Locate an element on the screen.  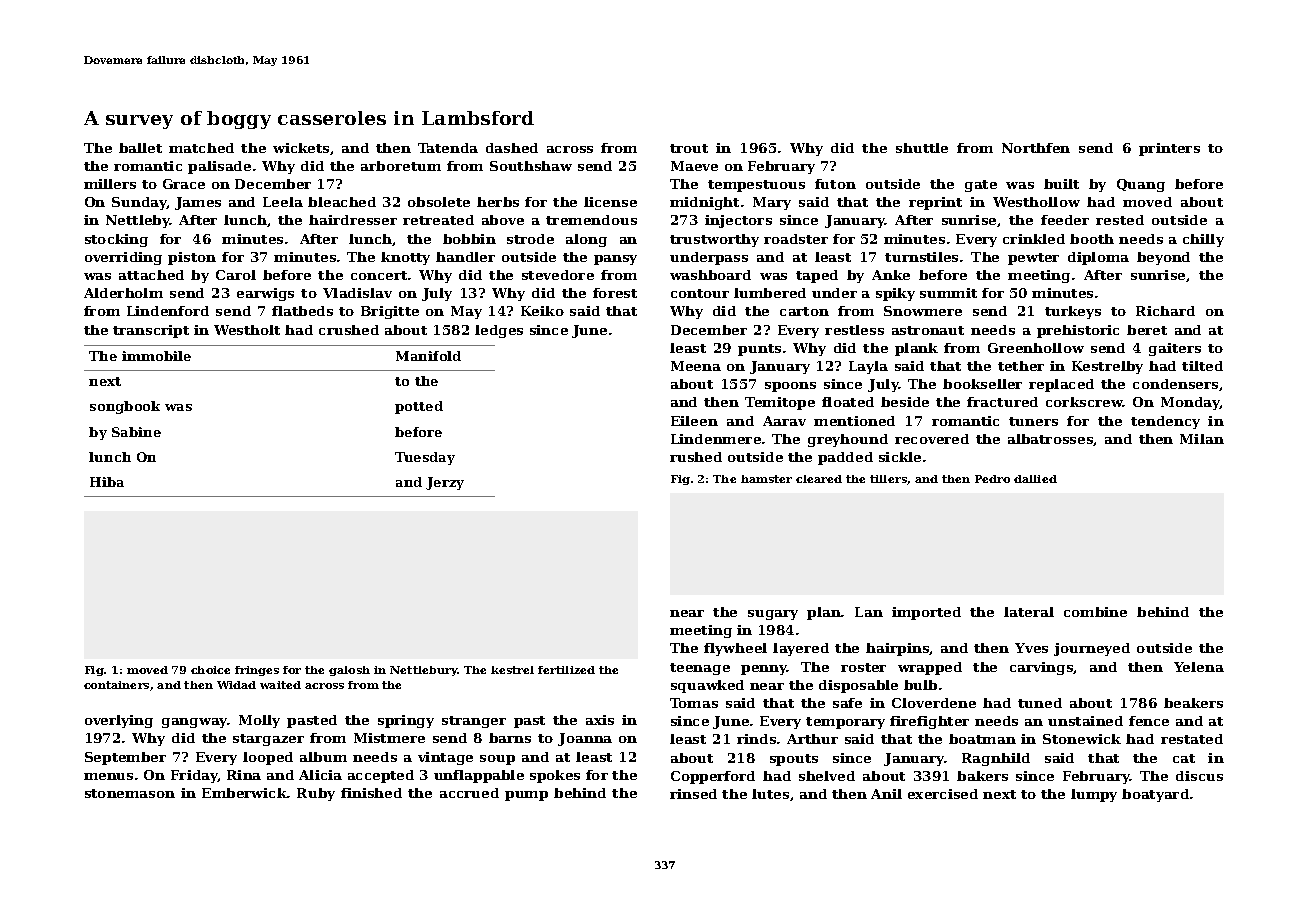
Northfen is located at coordinates (1036, 148).
